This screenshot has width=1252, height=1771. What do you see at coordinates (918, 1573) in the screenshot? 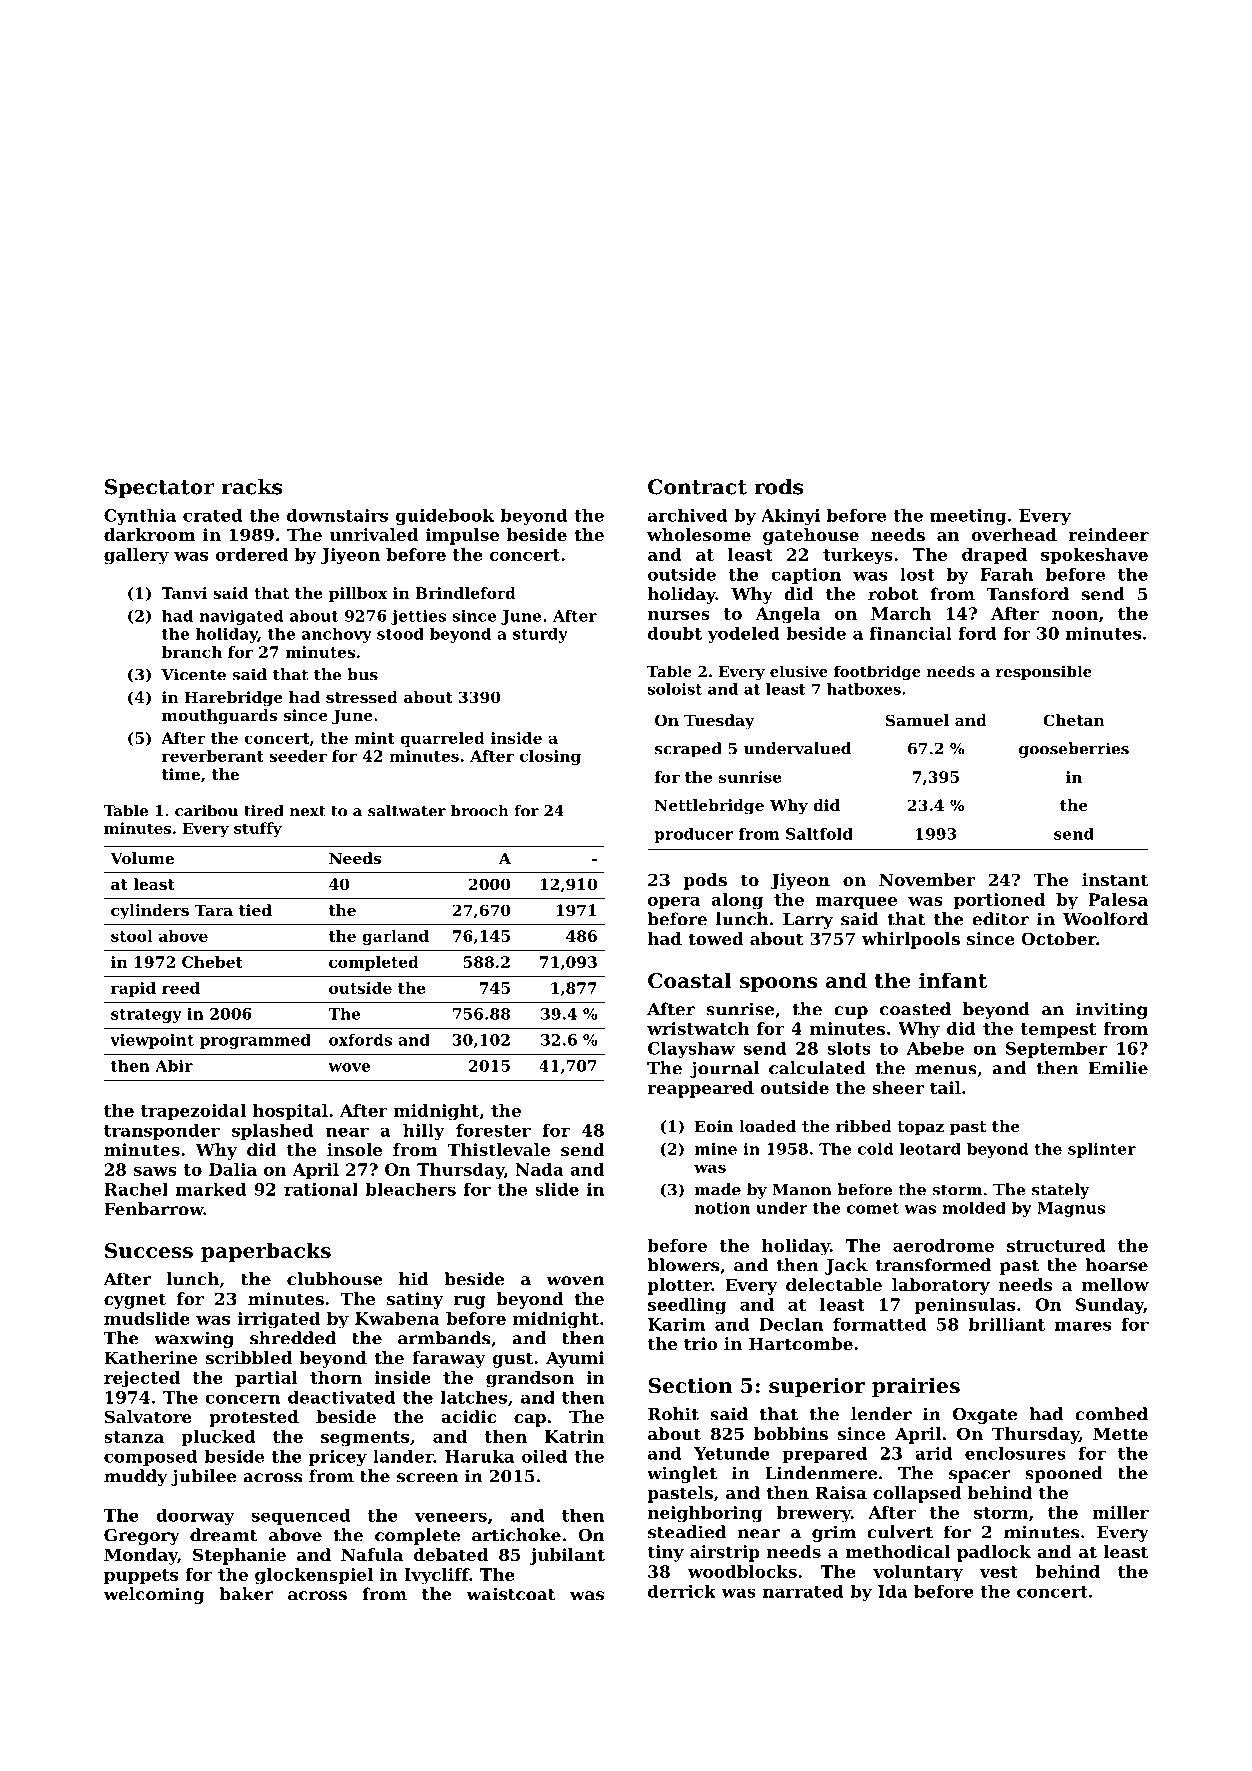
I see `voluntary` at bounding box center [918, 1573].
